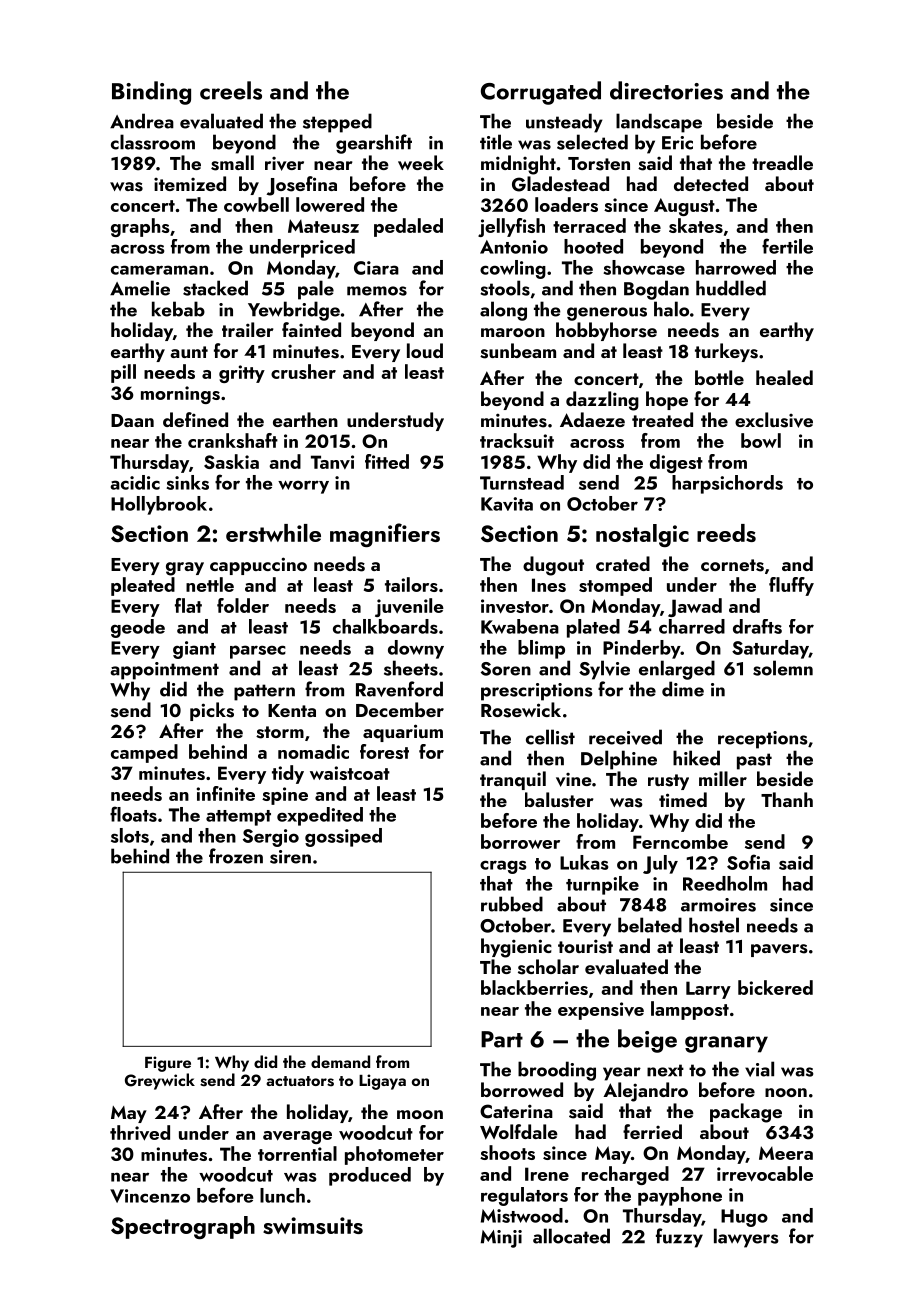 The height and width of the document is (1308, 924). I want to click on creels, so click(231, 90).
